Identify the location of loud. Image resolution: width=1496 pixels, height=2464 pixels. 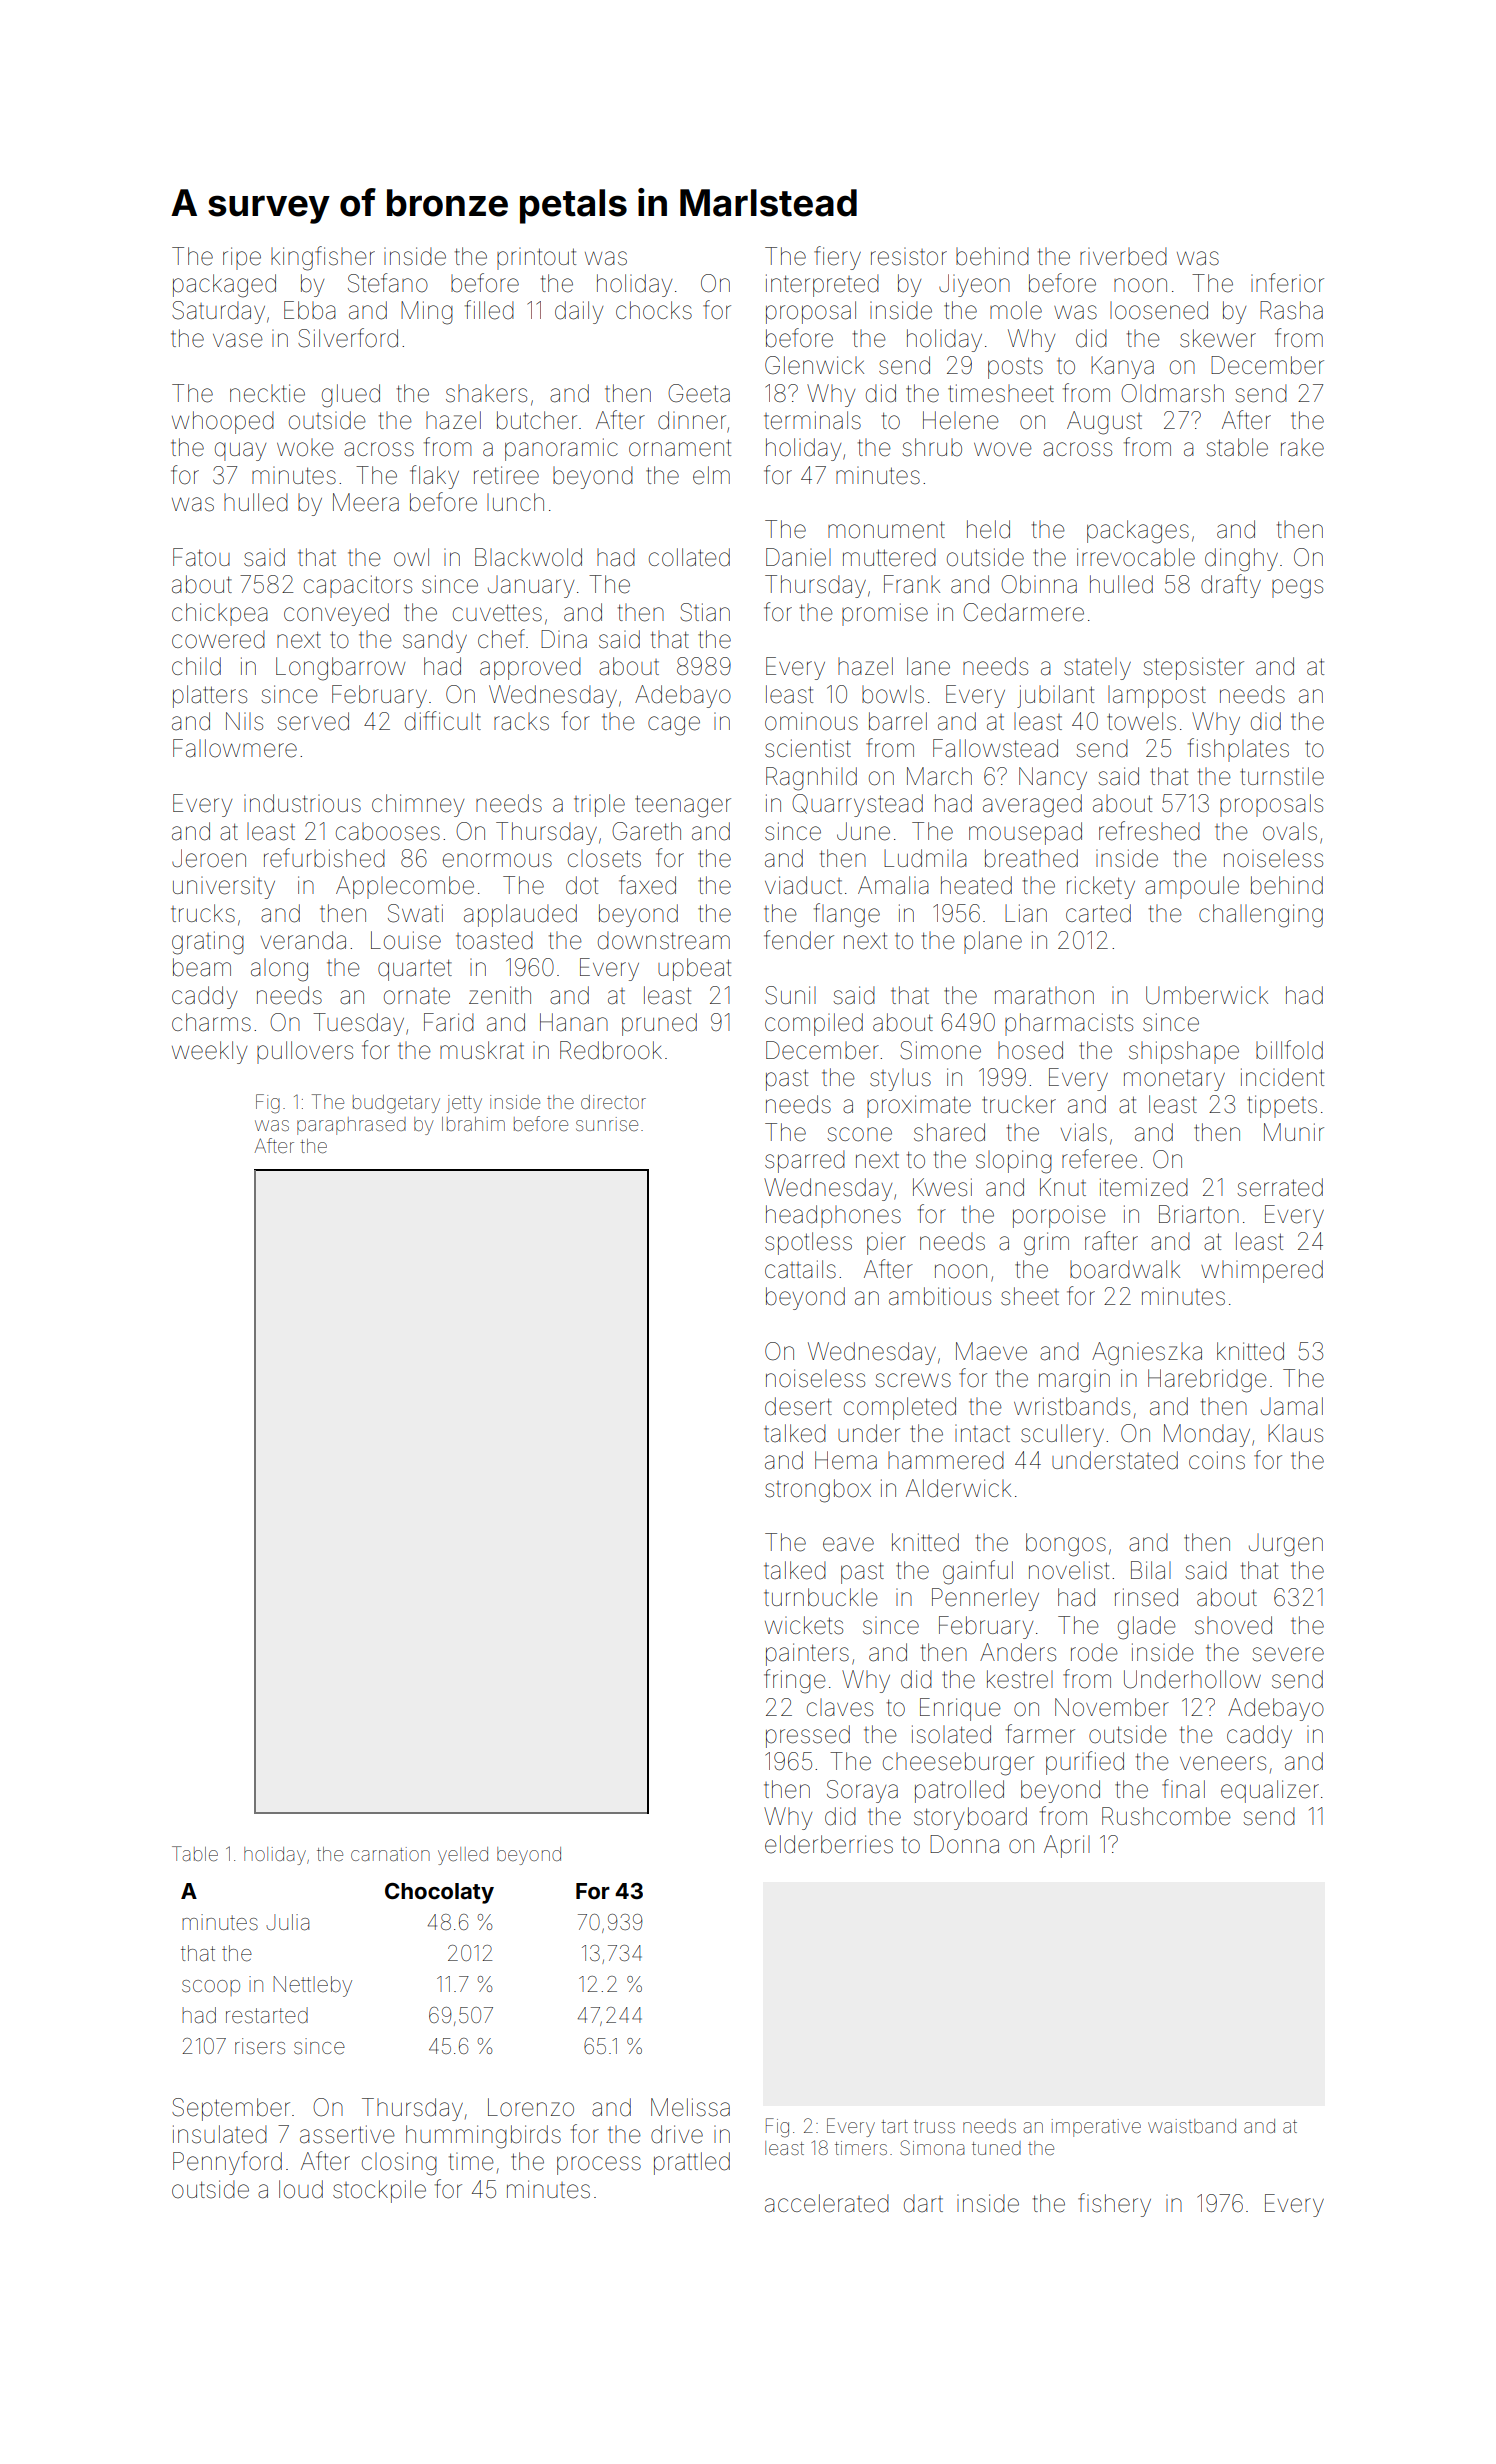
(301, 2189).
